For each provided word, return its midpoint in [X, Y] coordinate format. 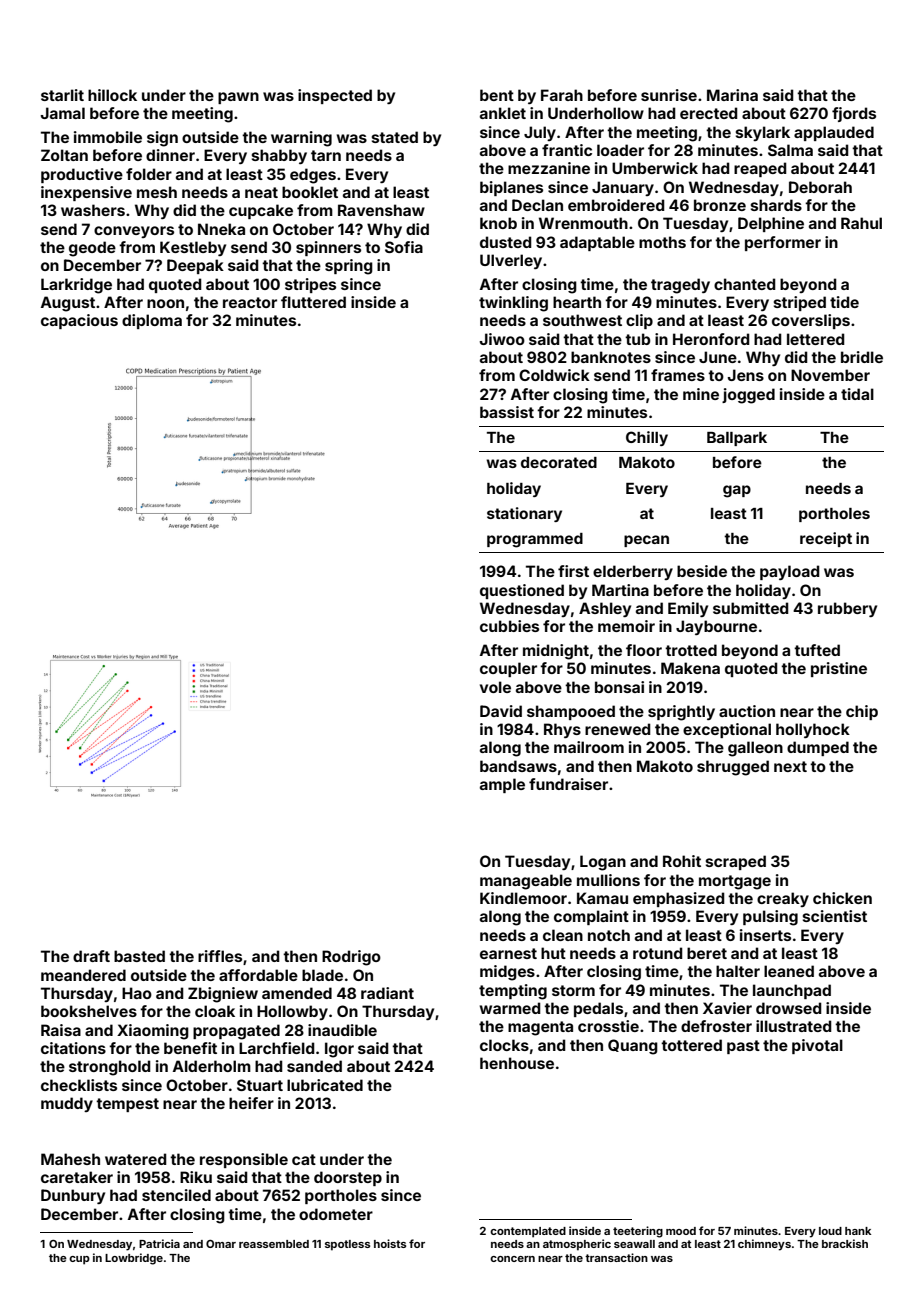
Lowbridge [134, 1259]
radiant [387, 993]
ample [502, 785]
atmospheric [577, 1245]
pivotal [817, 1046]
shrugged [733, 768]
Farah [562, 95]
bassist [507, 412]
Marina [732, 95]
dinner [170, 155]
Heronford [711, 339]
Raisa [61, 1030]
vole [495, 687]
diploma [152, 321]
